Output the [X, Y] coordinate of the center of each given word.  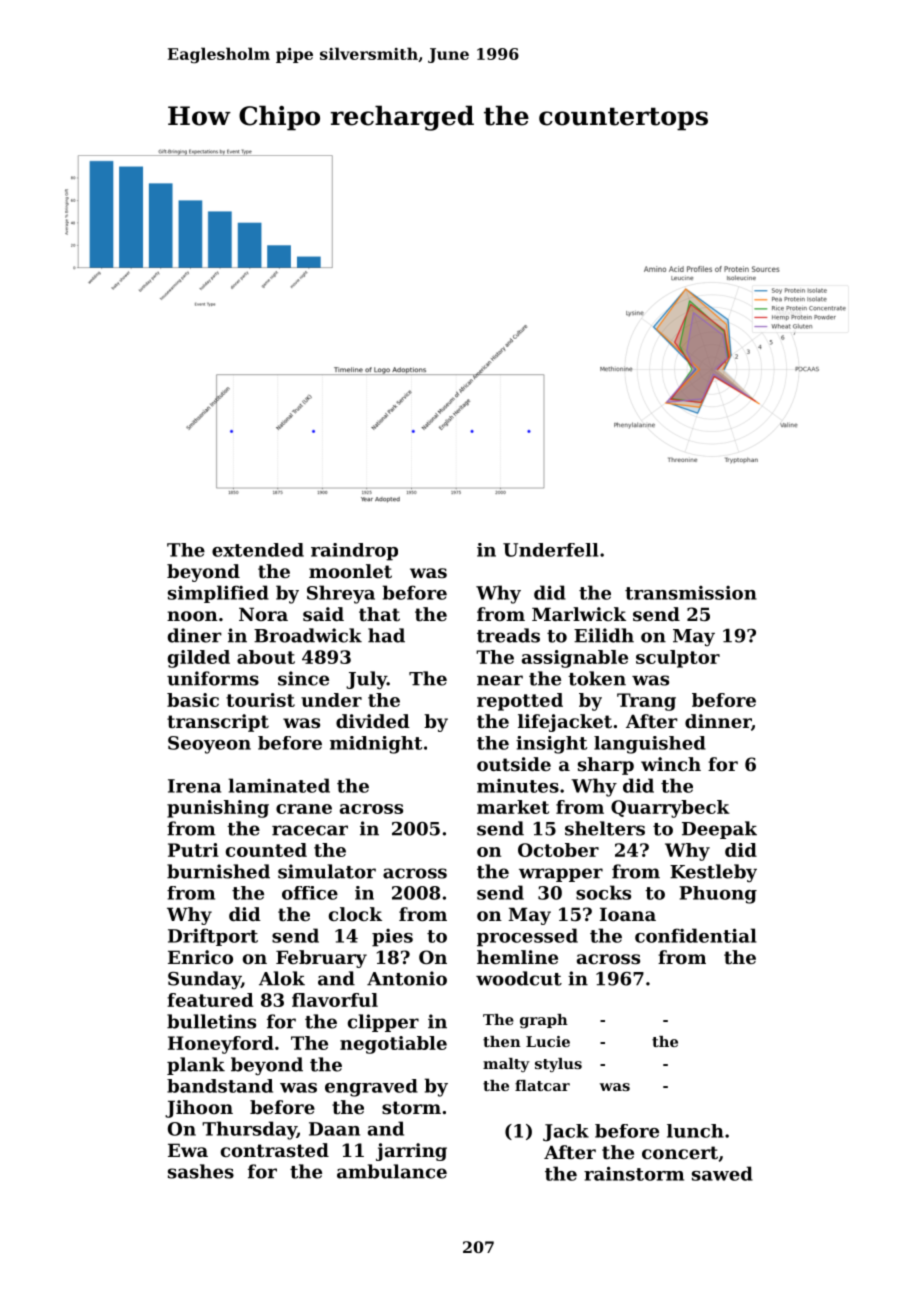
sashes [201, 1171]
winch [671, 764]
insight [551, 745]
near [500, 680]
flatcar [542, 1085]
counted [266, 850]
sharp [606, 766]
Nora [263, 614]
